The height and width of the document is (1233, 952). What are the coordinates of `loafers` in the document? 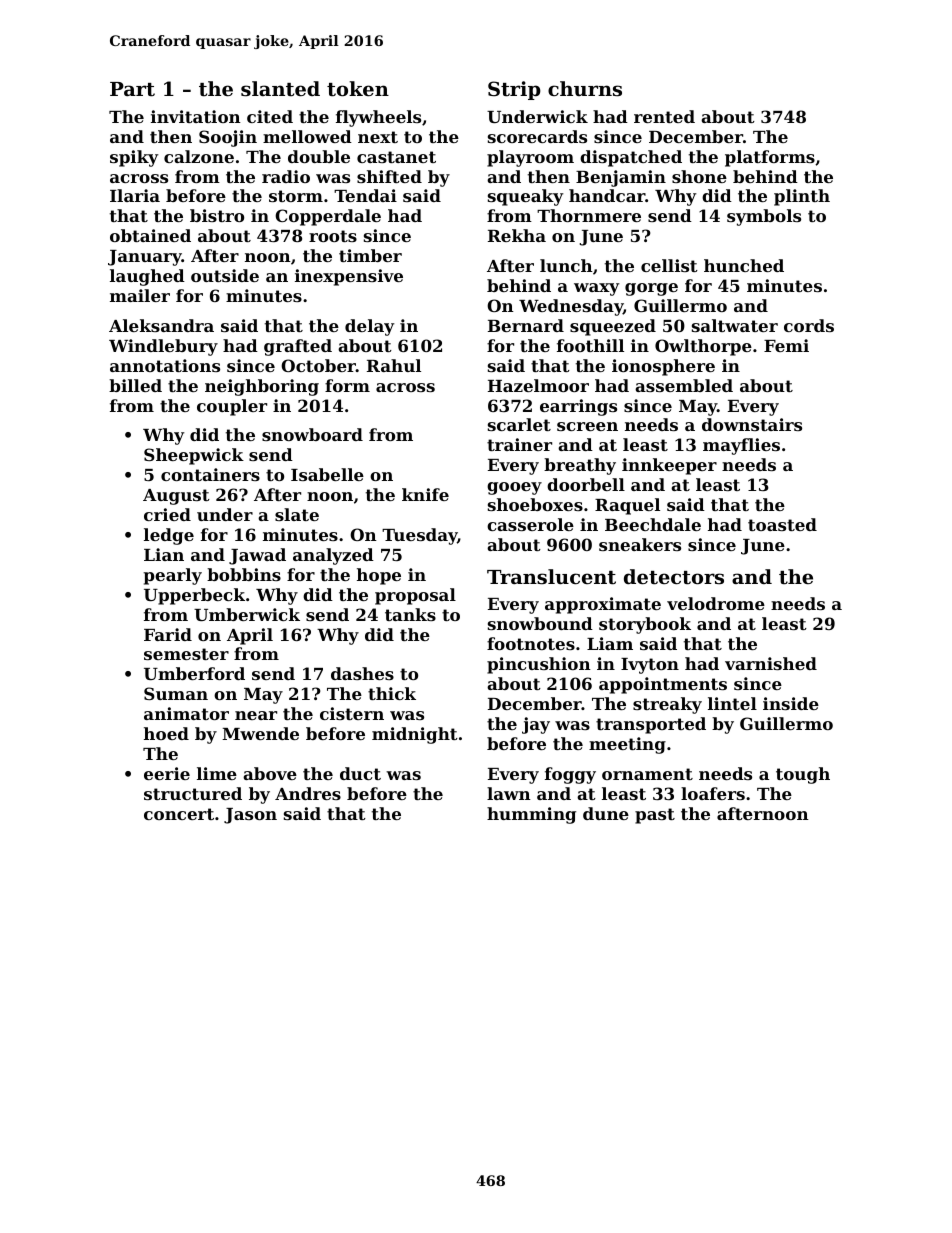 It's located at (713, 793).
